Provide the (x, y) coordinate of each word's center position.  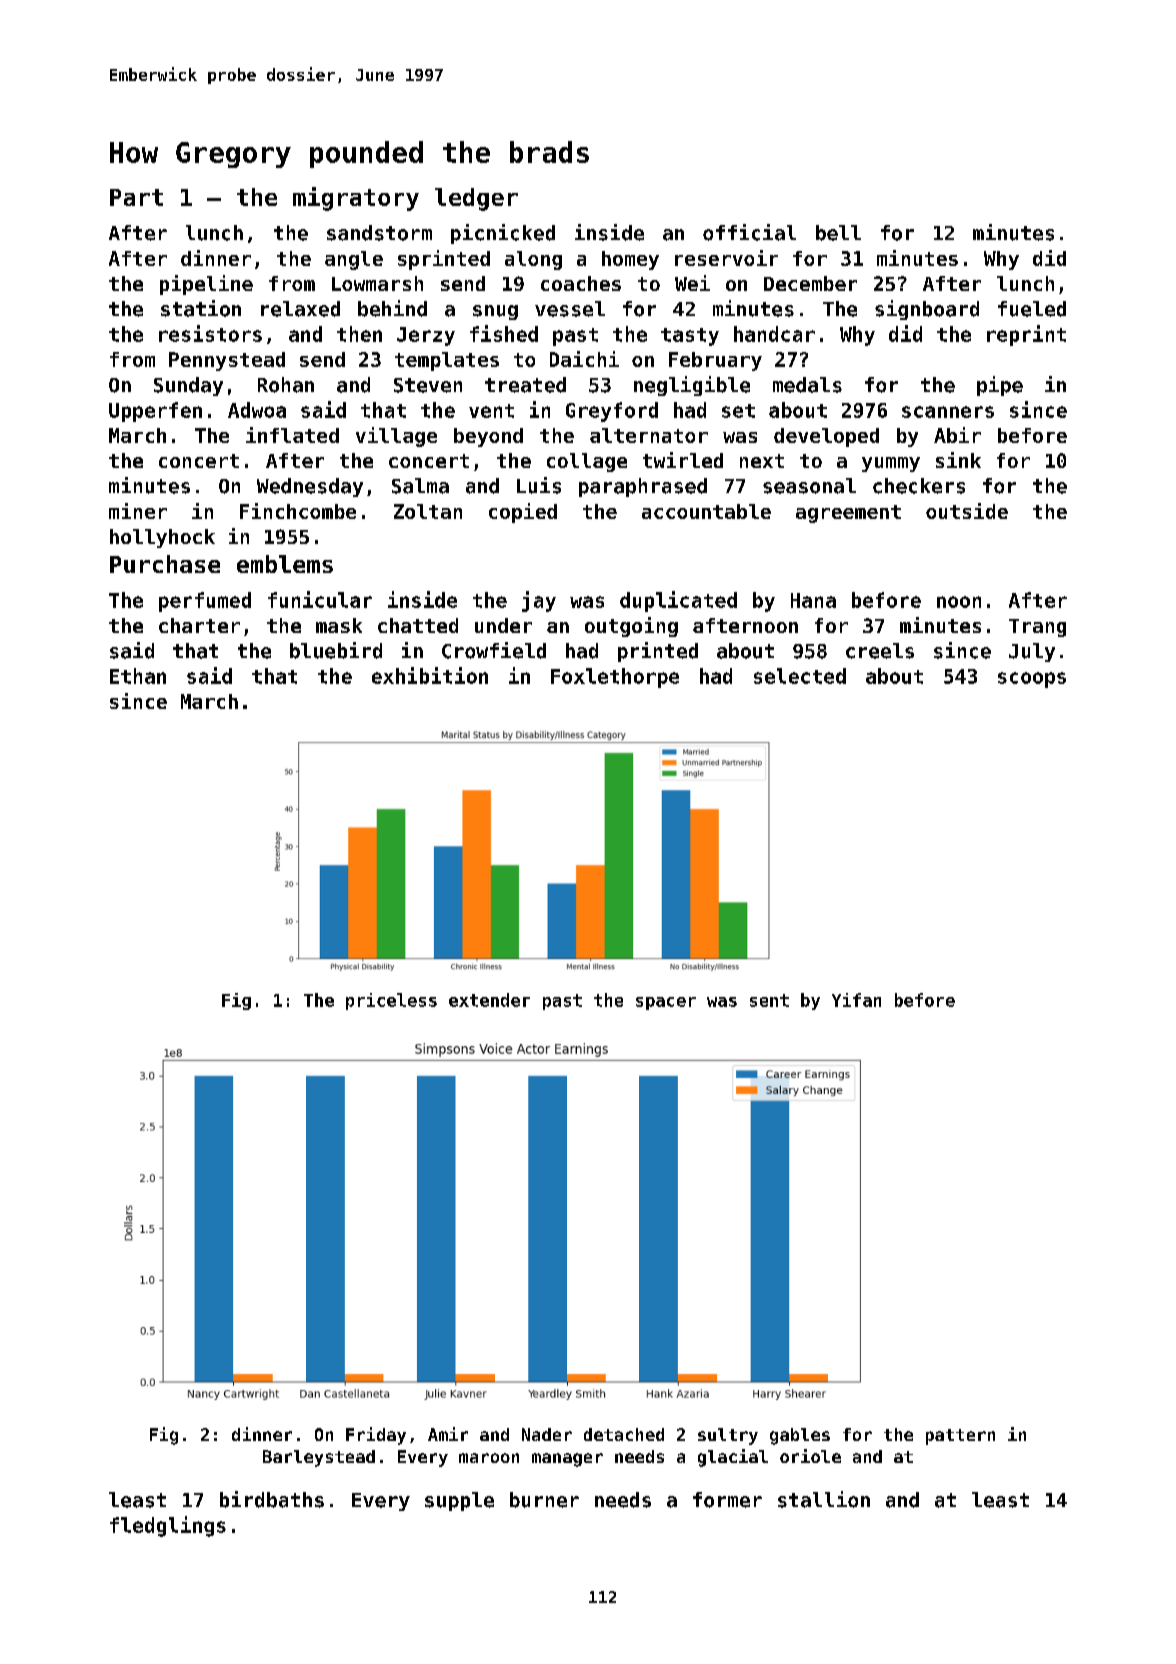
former (727, 1500)
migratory (356, 199)
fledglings (168, 1526)
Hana (813, 600)
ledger (476, 199)
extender (489, 1000)
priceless (391, 1001)
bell (838, 233)
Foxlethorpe (615, 678)
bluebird (336, 650)
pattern (960, 1437)
